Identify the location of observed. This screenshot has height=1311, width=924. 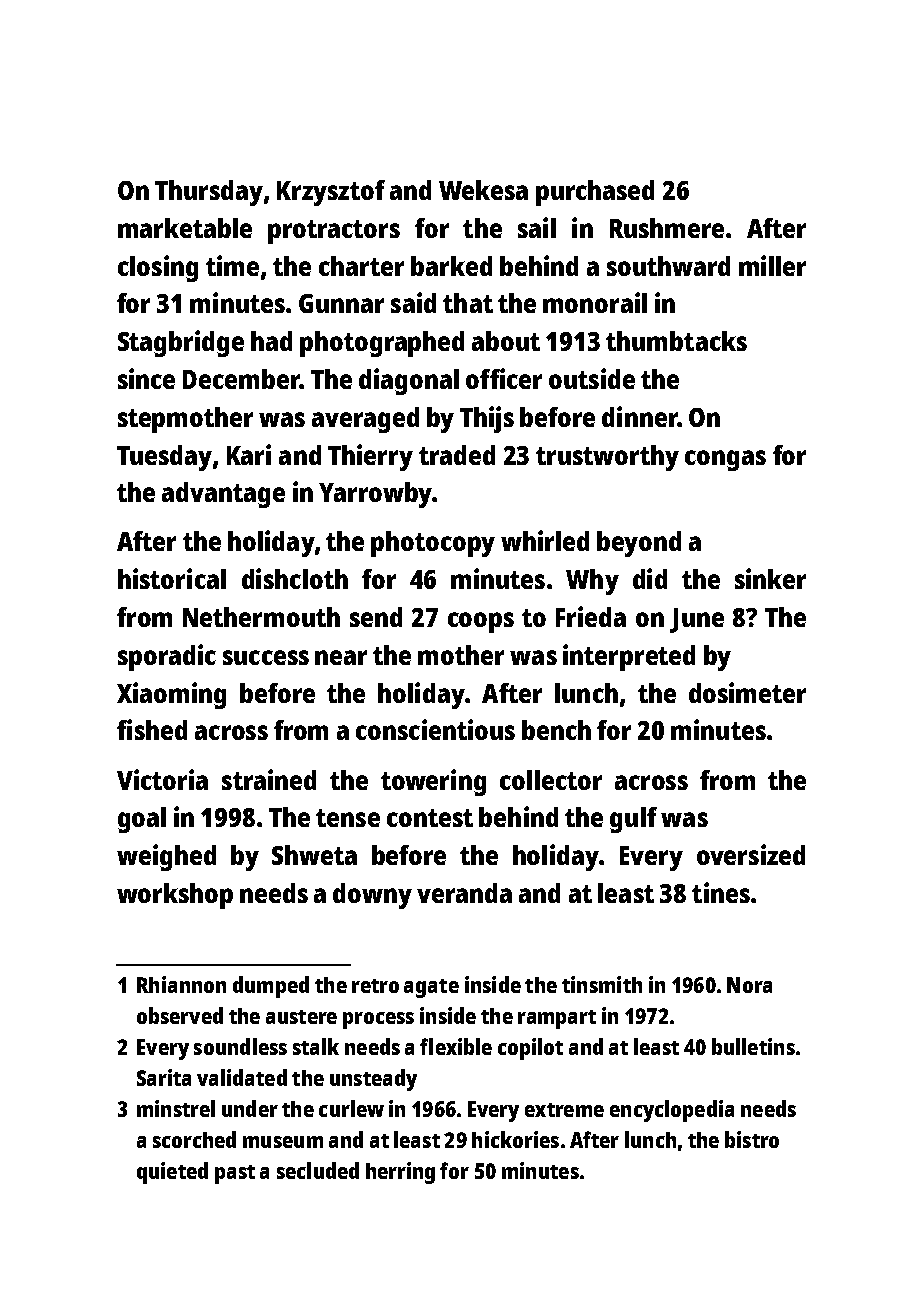
(180, 1015).
